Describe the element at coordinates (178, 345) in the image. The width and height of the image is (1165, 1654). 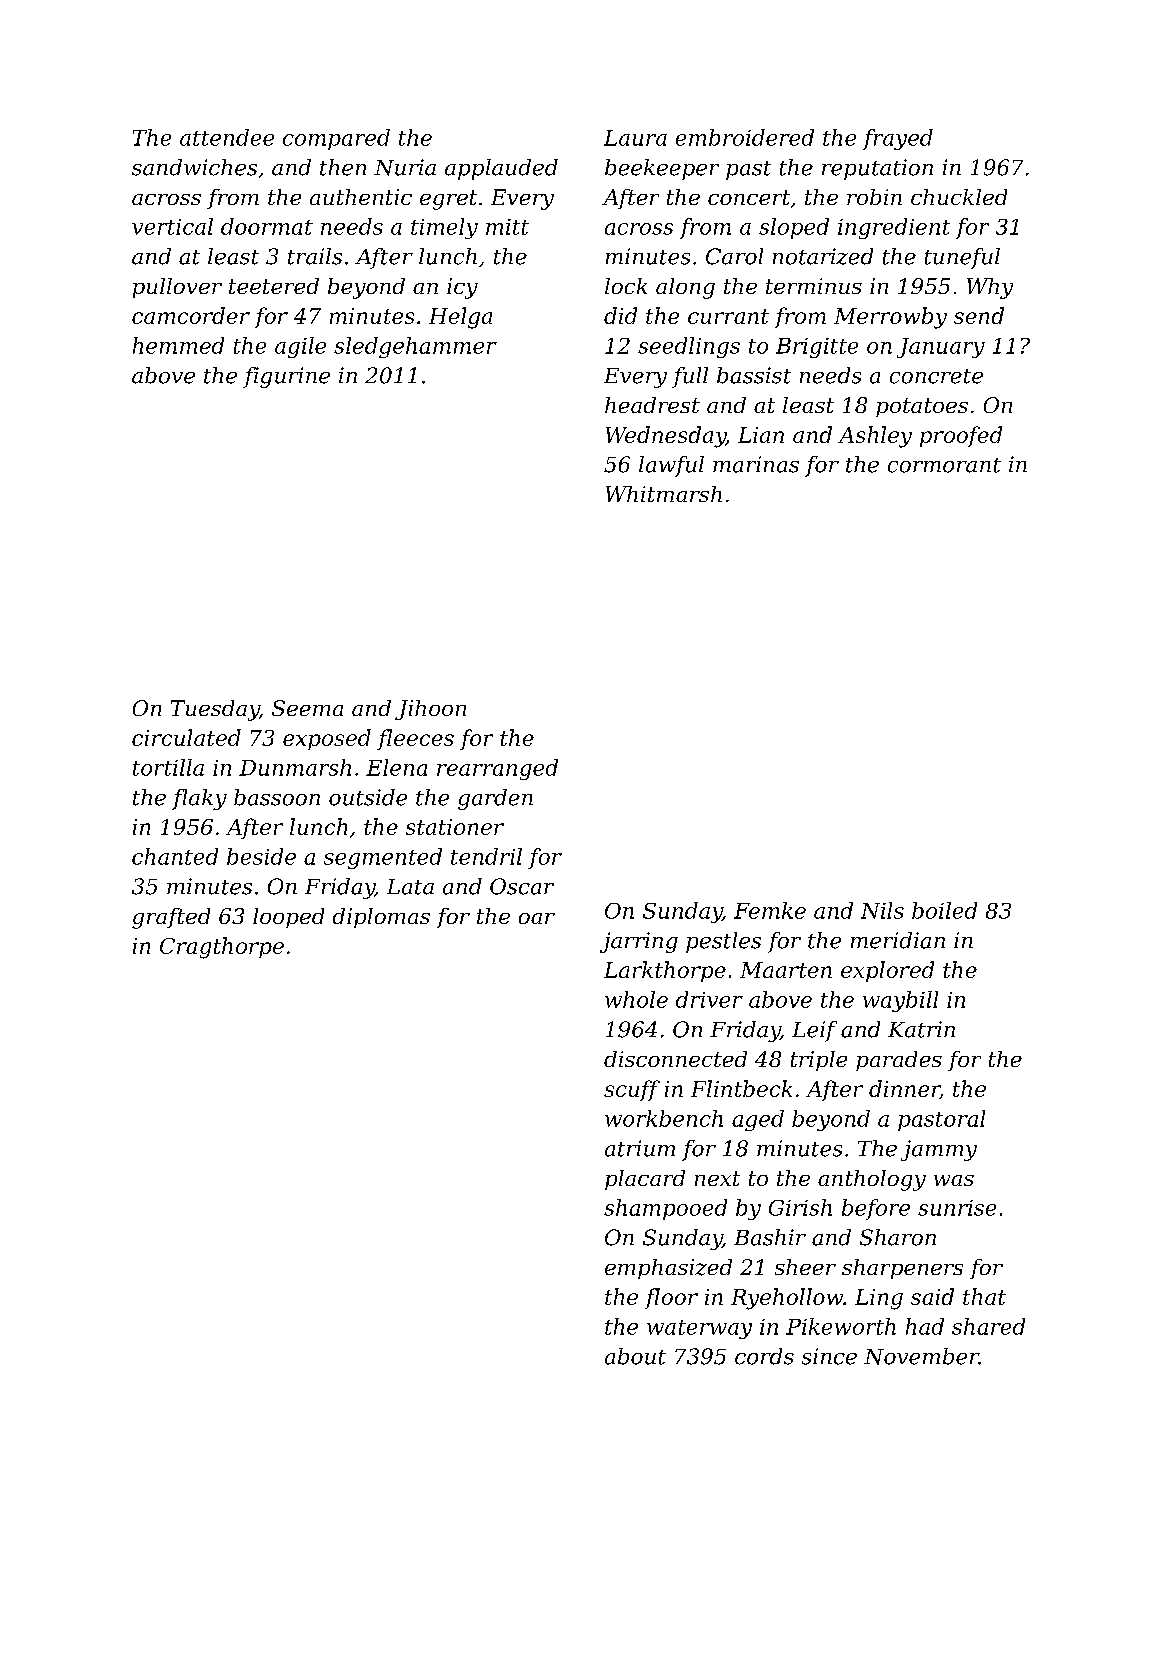
I see `hemmed` at that location.
